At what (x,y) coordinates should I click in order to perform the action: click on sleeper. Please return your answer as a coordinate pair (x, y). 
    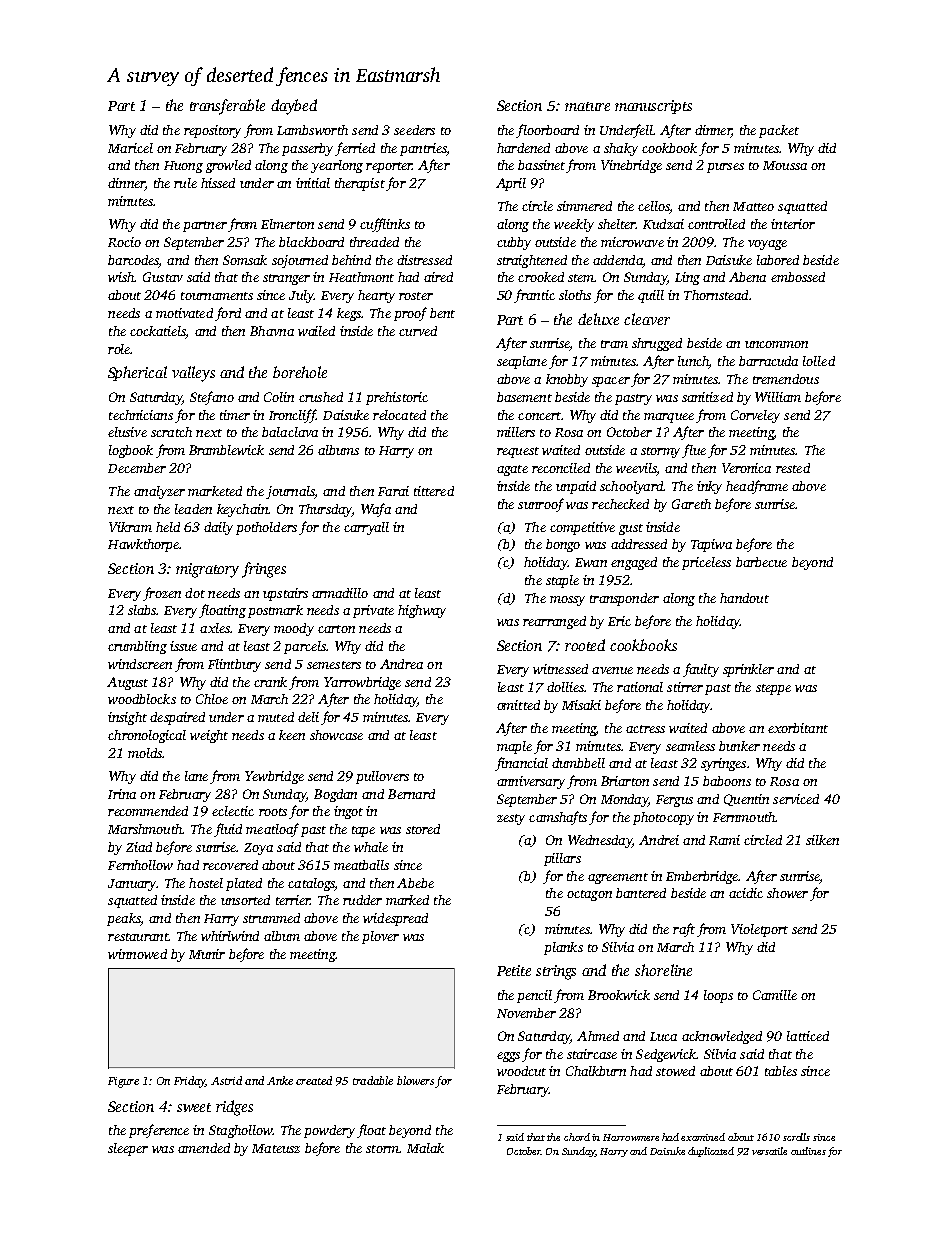
    Looking at the image, I should click on (128, 1149).
